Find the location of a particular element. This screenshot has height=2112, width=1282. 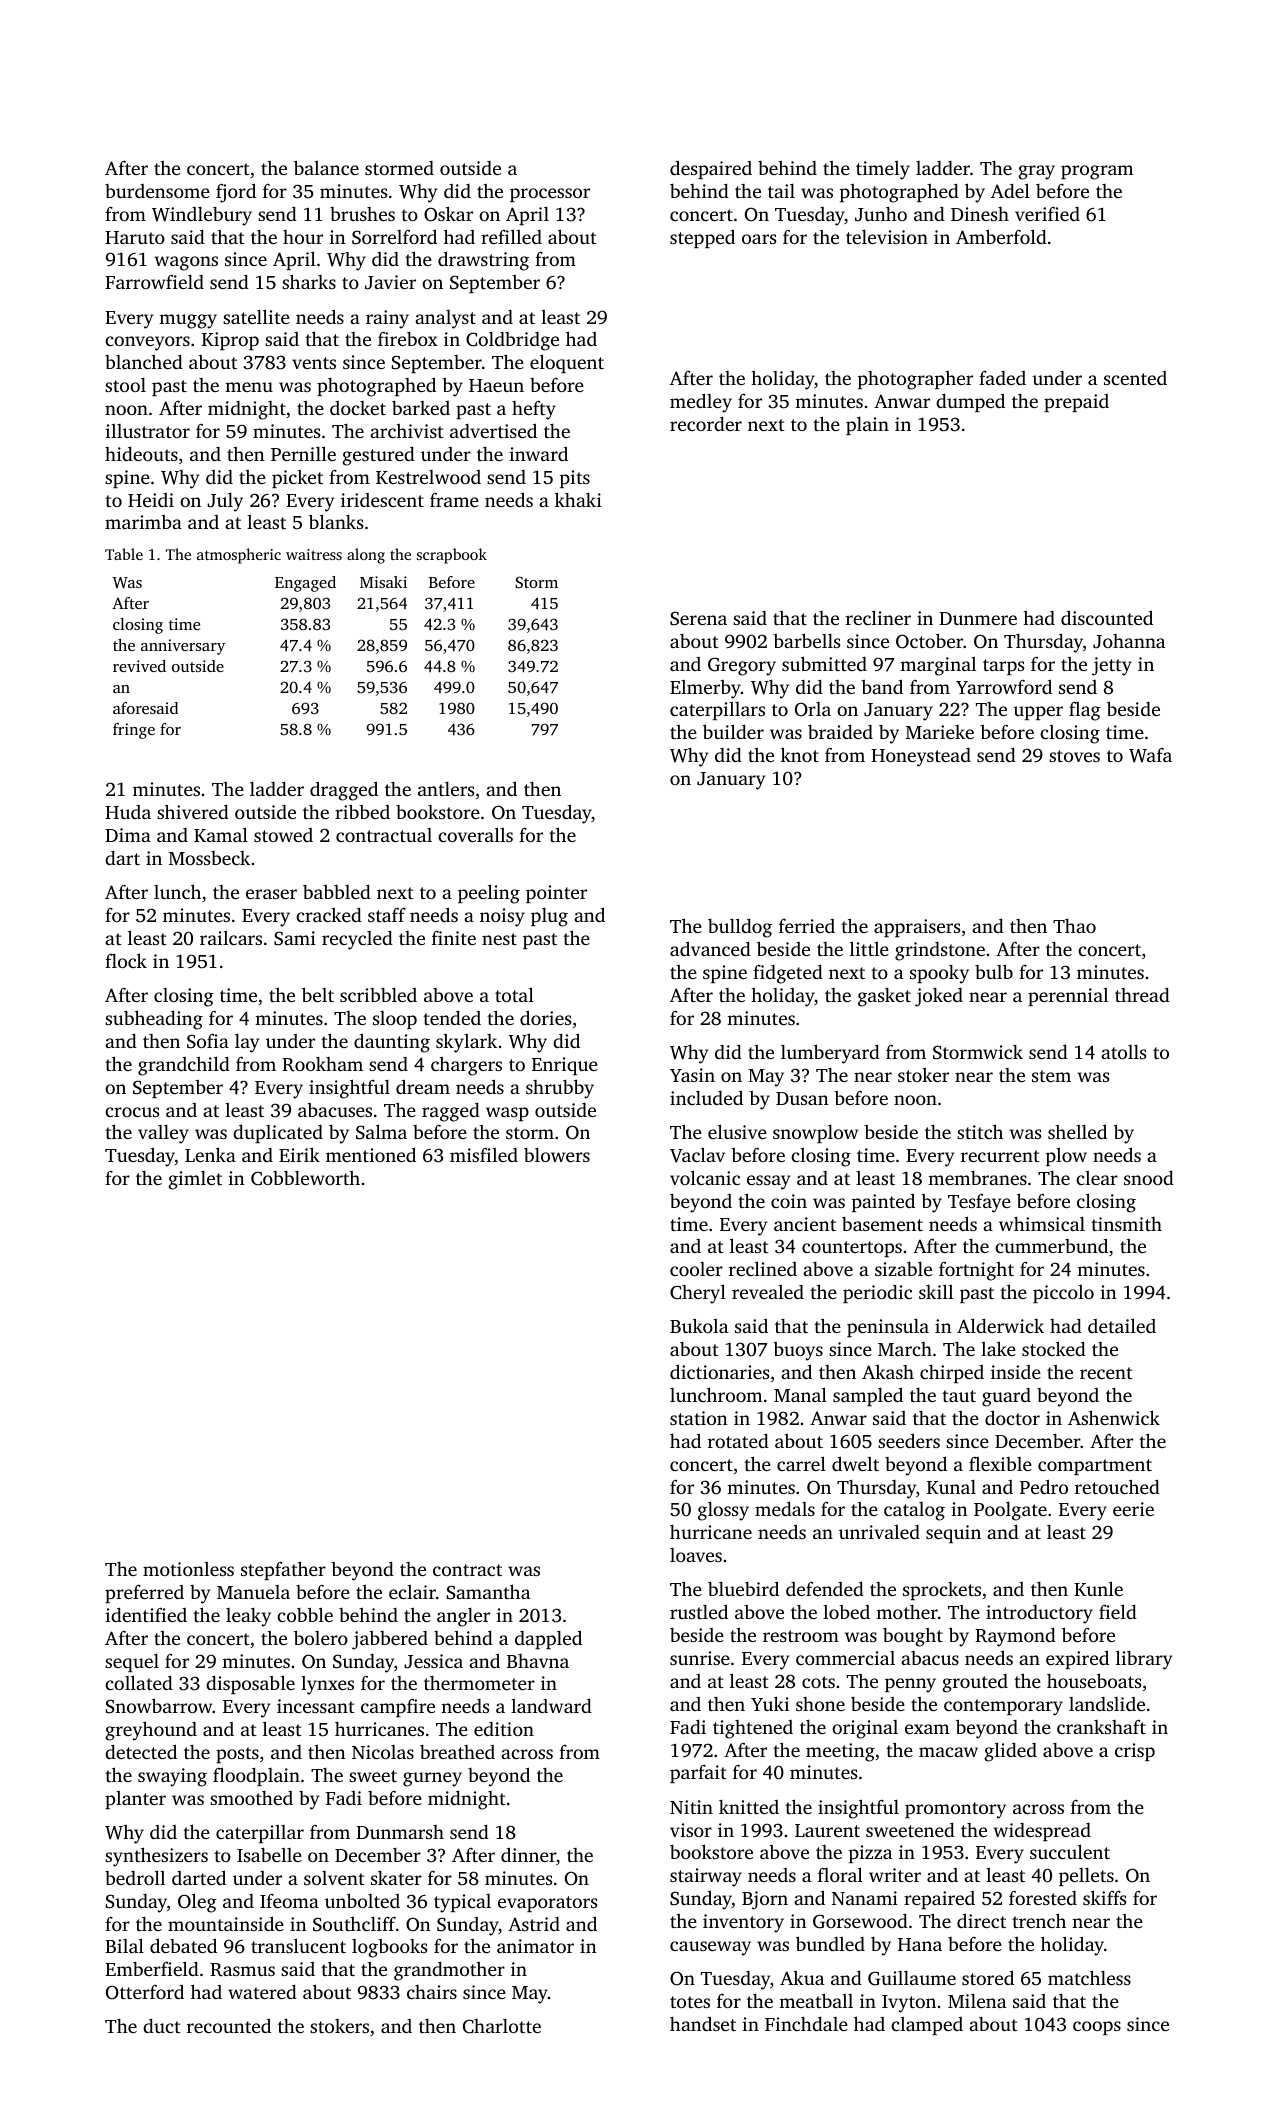

gray is located at coordinates (1036, 172).
